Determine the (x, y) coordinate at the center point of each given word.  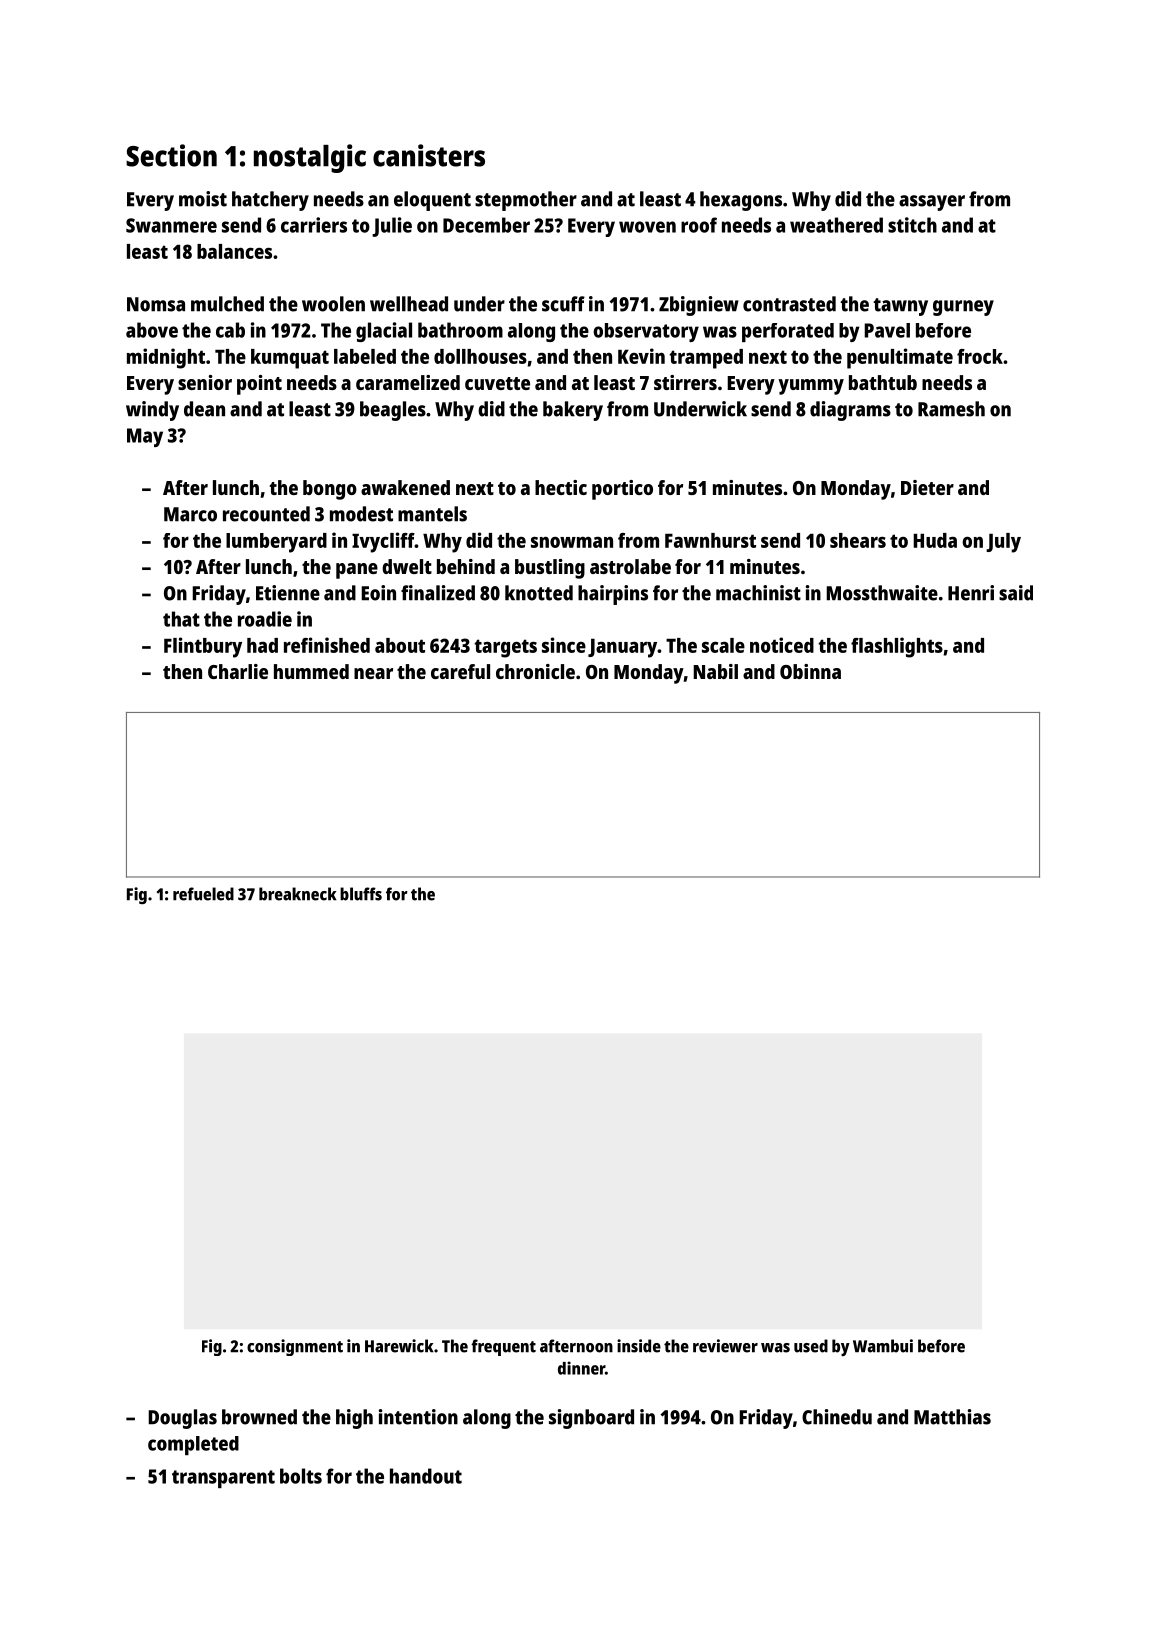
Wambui (883, 1346)
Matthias (952, 1417)
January (622, 648)
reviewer (725, 1346)
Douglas (182, 1419)
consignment (295, 1347)
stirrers (685, 382)
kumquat (290, 359)
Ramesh (951, 409)
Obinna (810, 671)
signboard (591, 1419)
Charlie (238, 671)
